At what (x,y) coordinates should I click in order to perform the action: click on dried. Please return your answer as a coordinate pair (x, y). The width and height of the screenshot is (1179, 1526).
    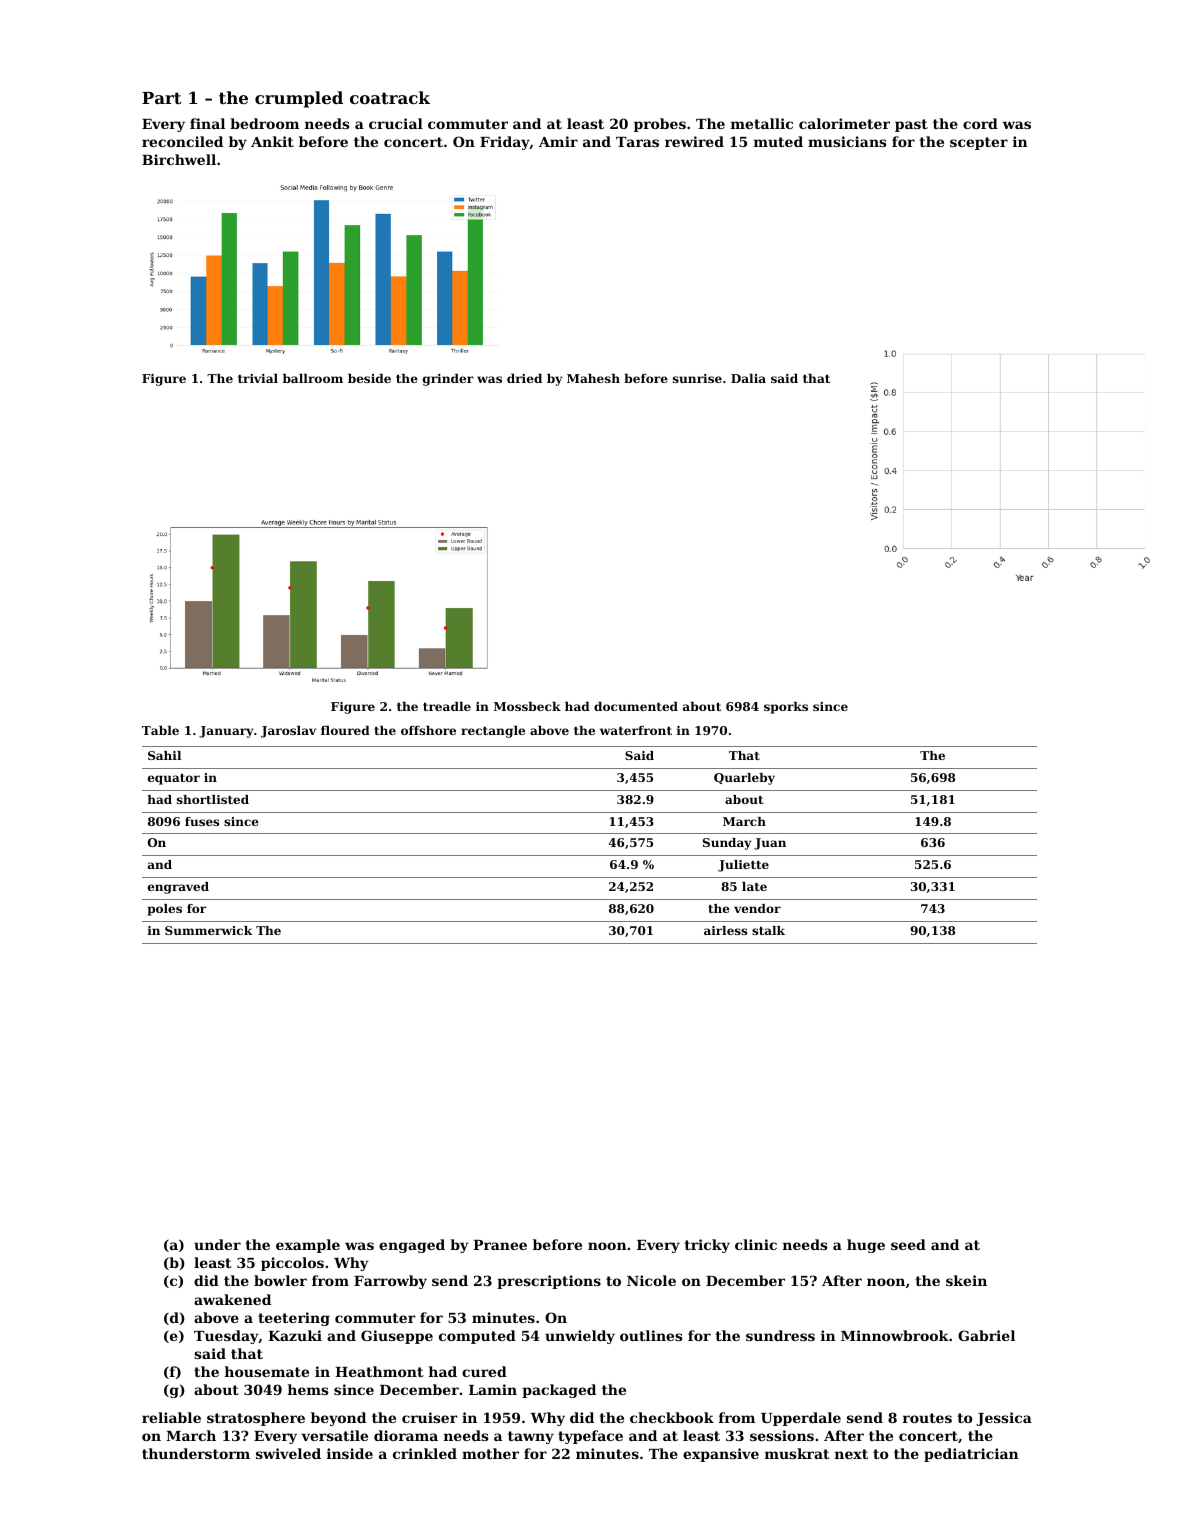
    Looking at the image, I should click on (524, 378).
